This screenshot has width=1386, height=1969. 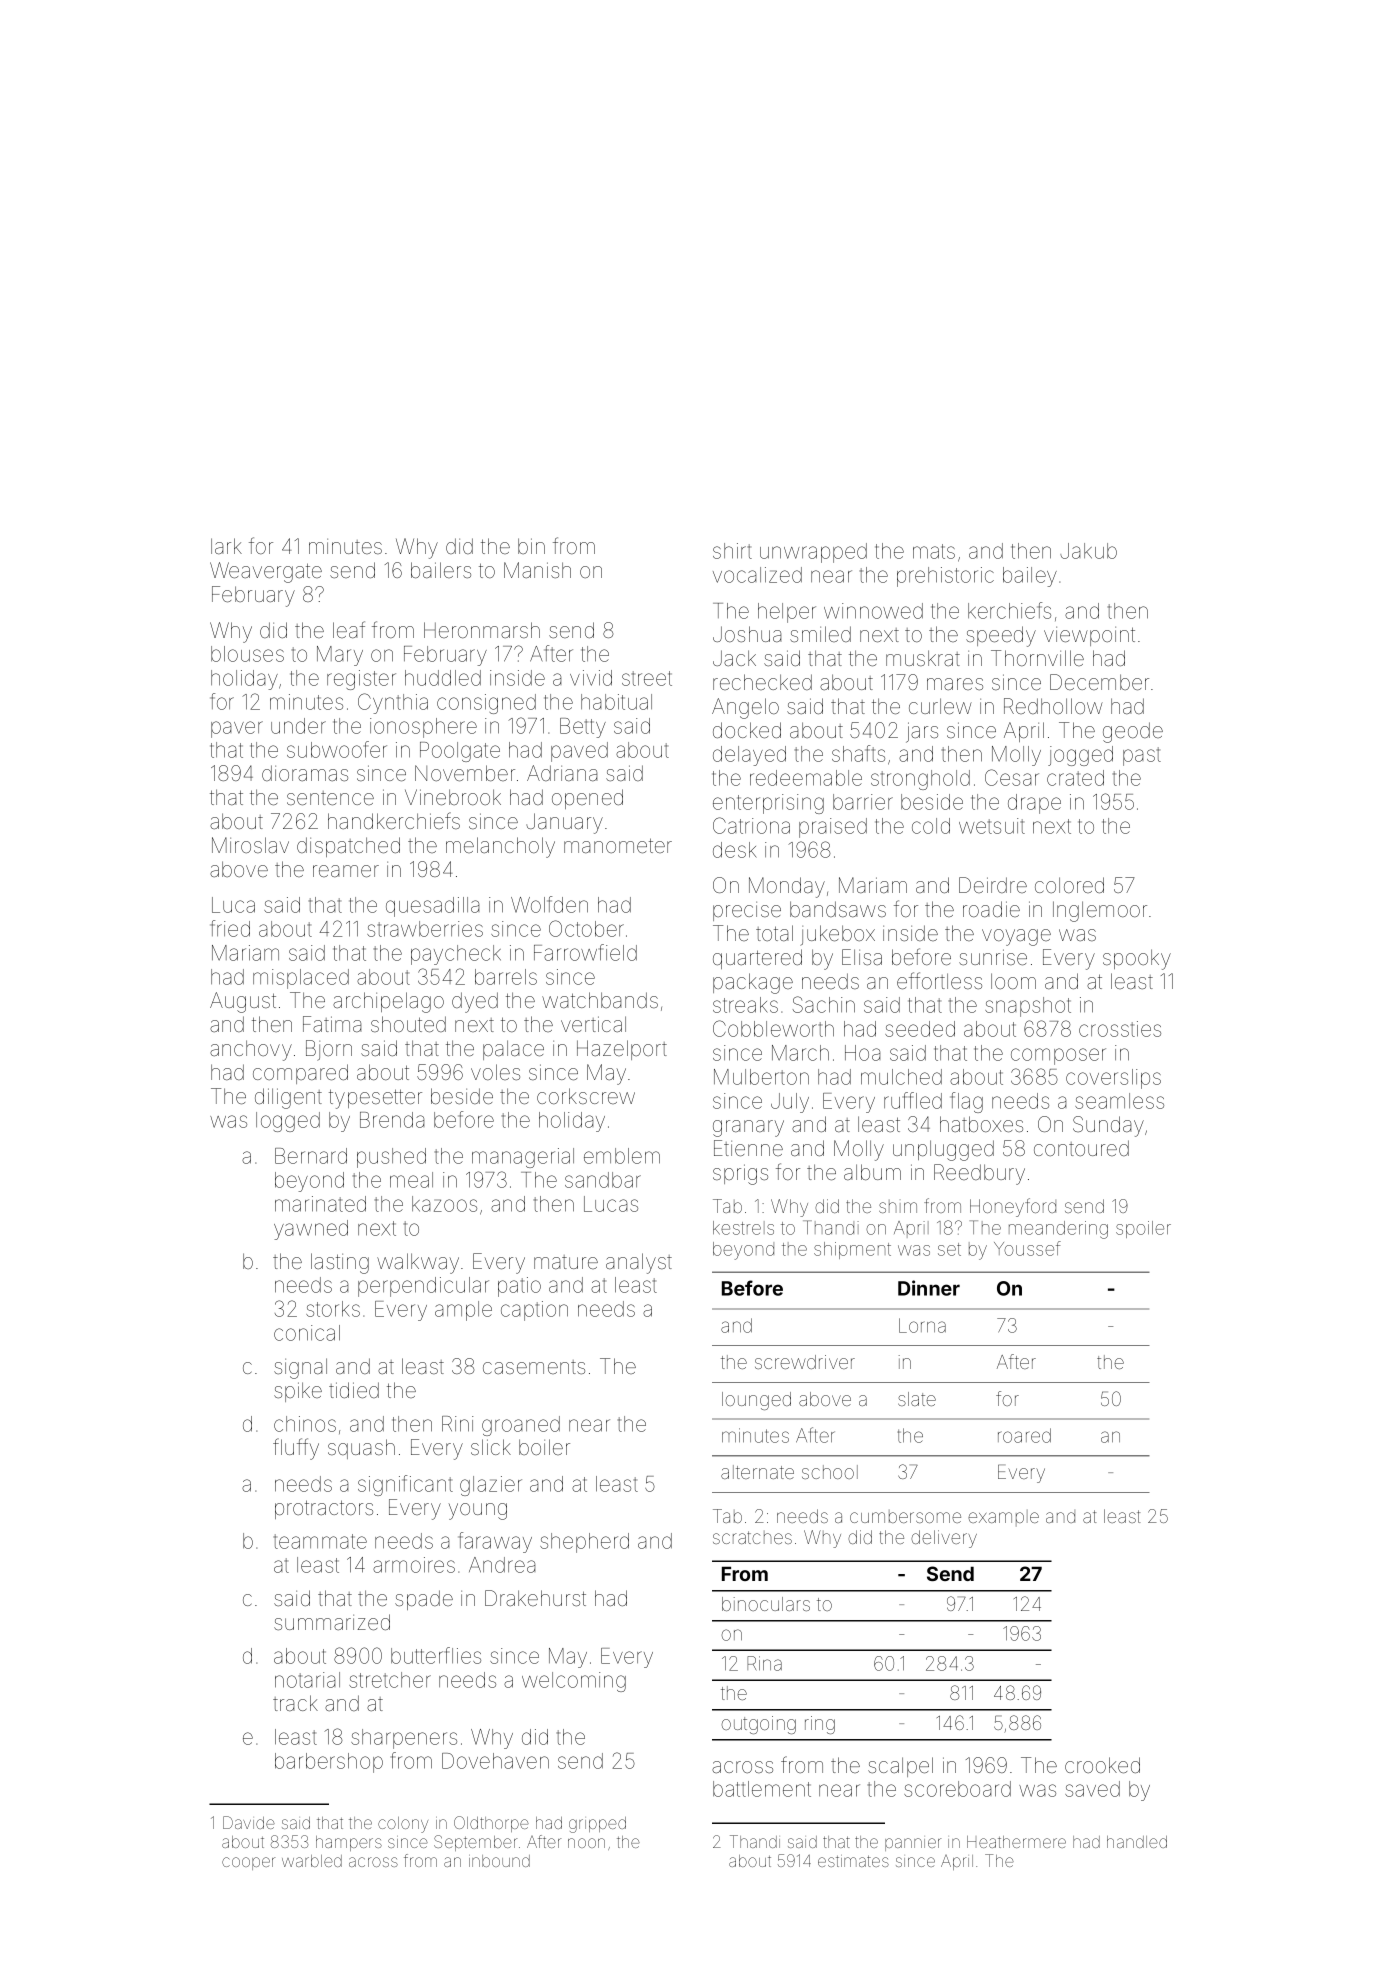 What do you see at coordinates (500, 847) in the screenshot?
I see `melancholy` at bounding box center [500, 847].
